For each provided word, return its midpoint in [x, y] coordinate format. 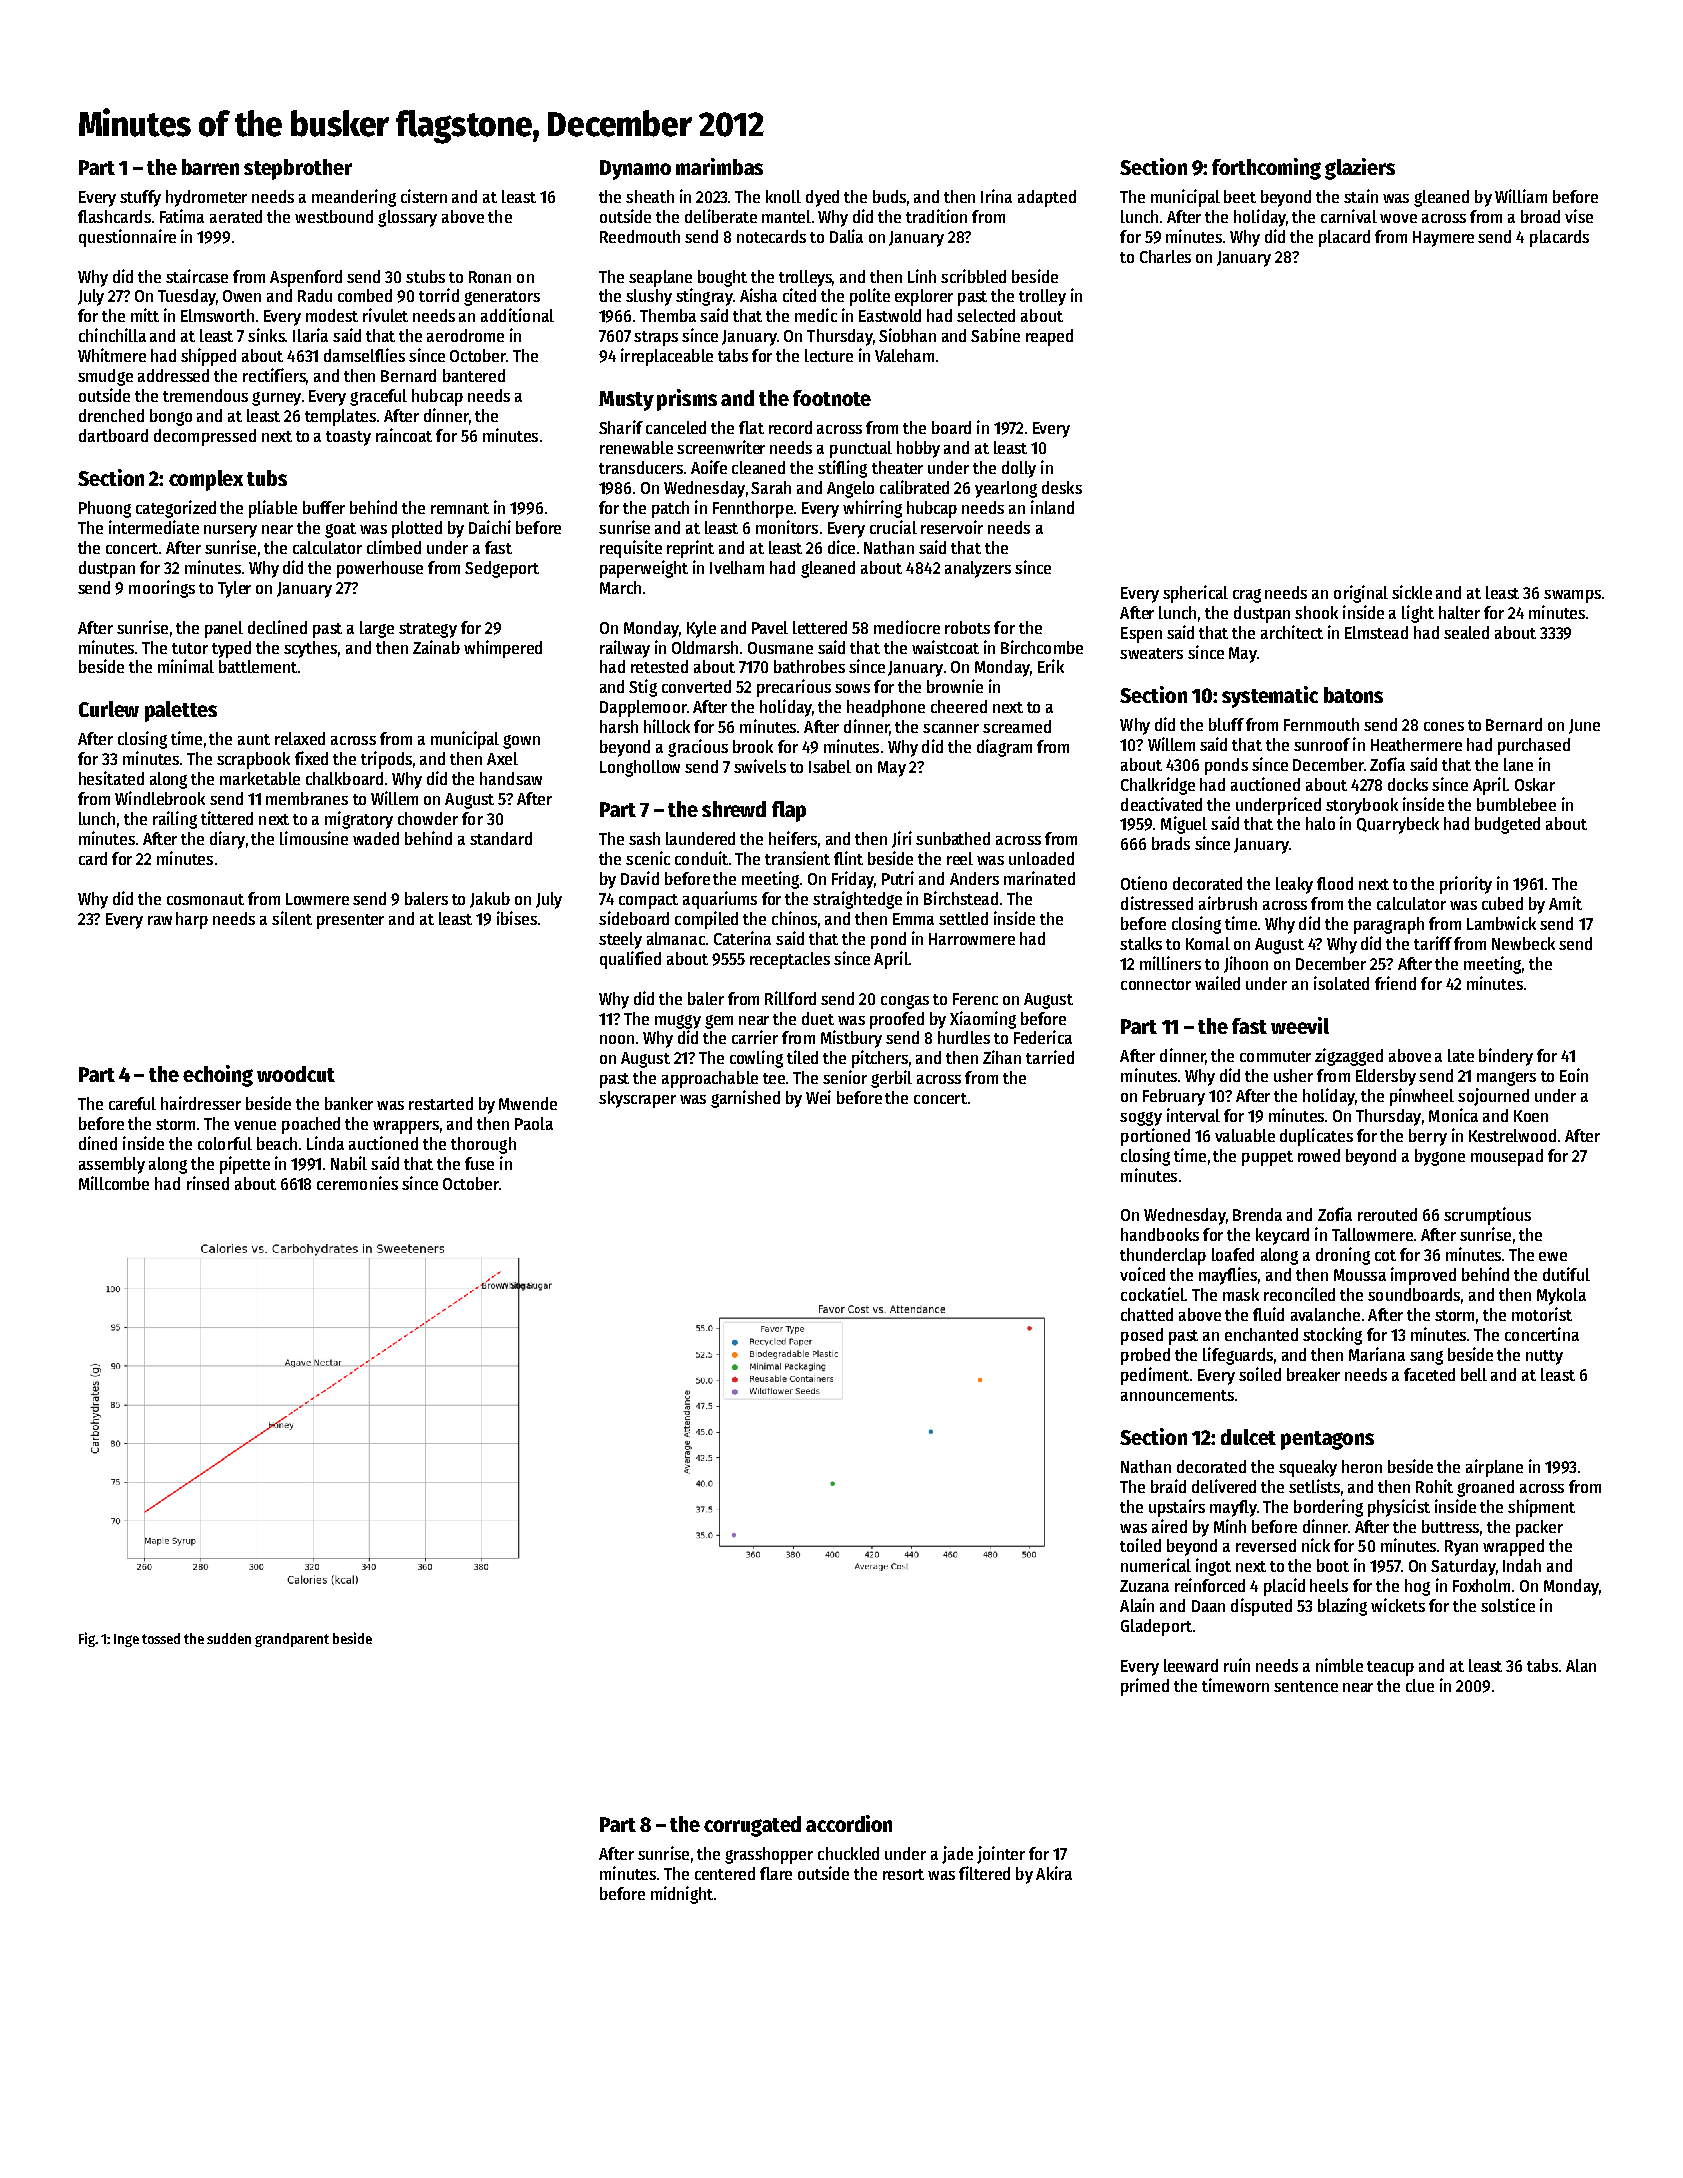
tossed [161, 1638]
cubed [1502, 903]
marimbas [719, 166]
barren [210, 167]
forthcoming [1266, 169]
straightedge [857, 900]
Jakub [490, 900]
